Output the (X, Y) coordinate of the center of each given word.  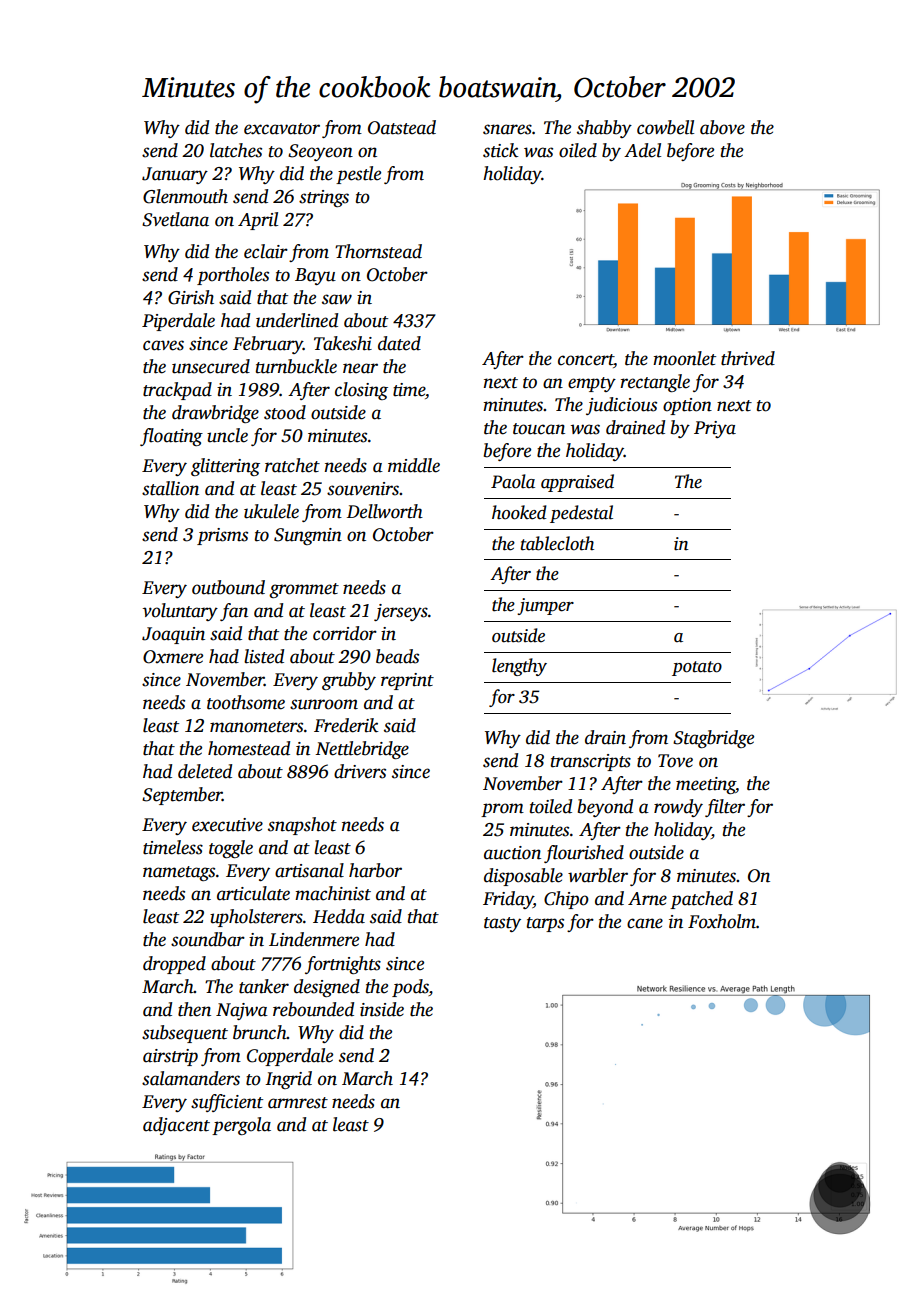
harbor (375, 870)
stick (500, 150)
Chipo (566, 900)
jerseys (401, 612)
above (722, 127)
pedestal (581, 514)
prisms (222, 536)
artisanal (309, 870)
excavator (282, 129)
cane (645, 923)
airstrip (170, 1057)
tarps (545, 924)
